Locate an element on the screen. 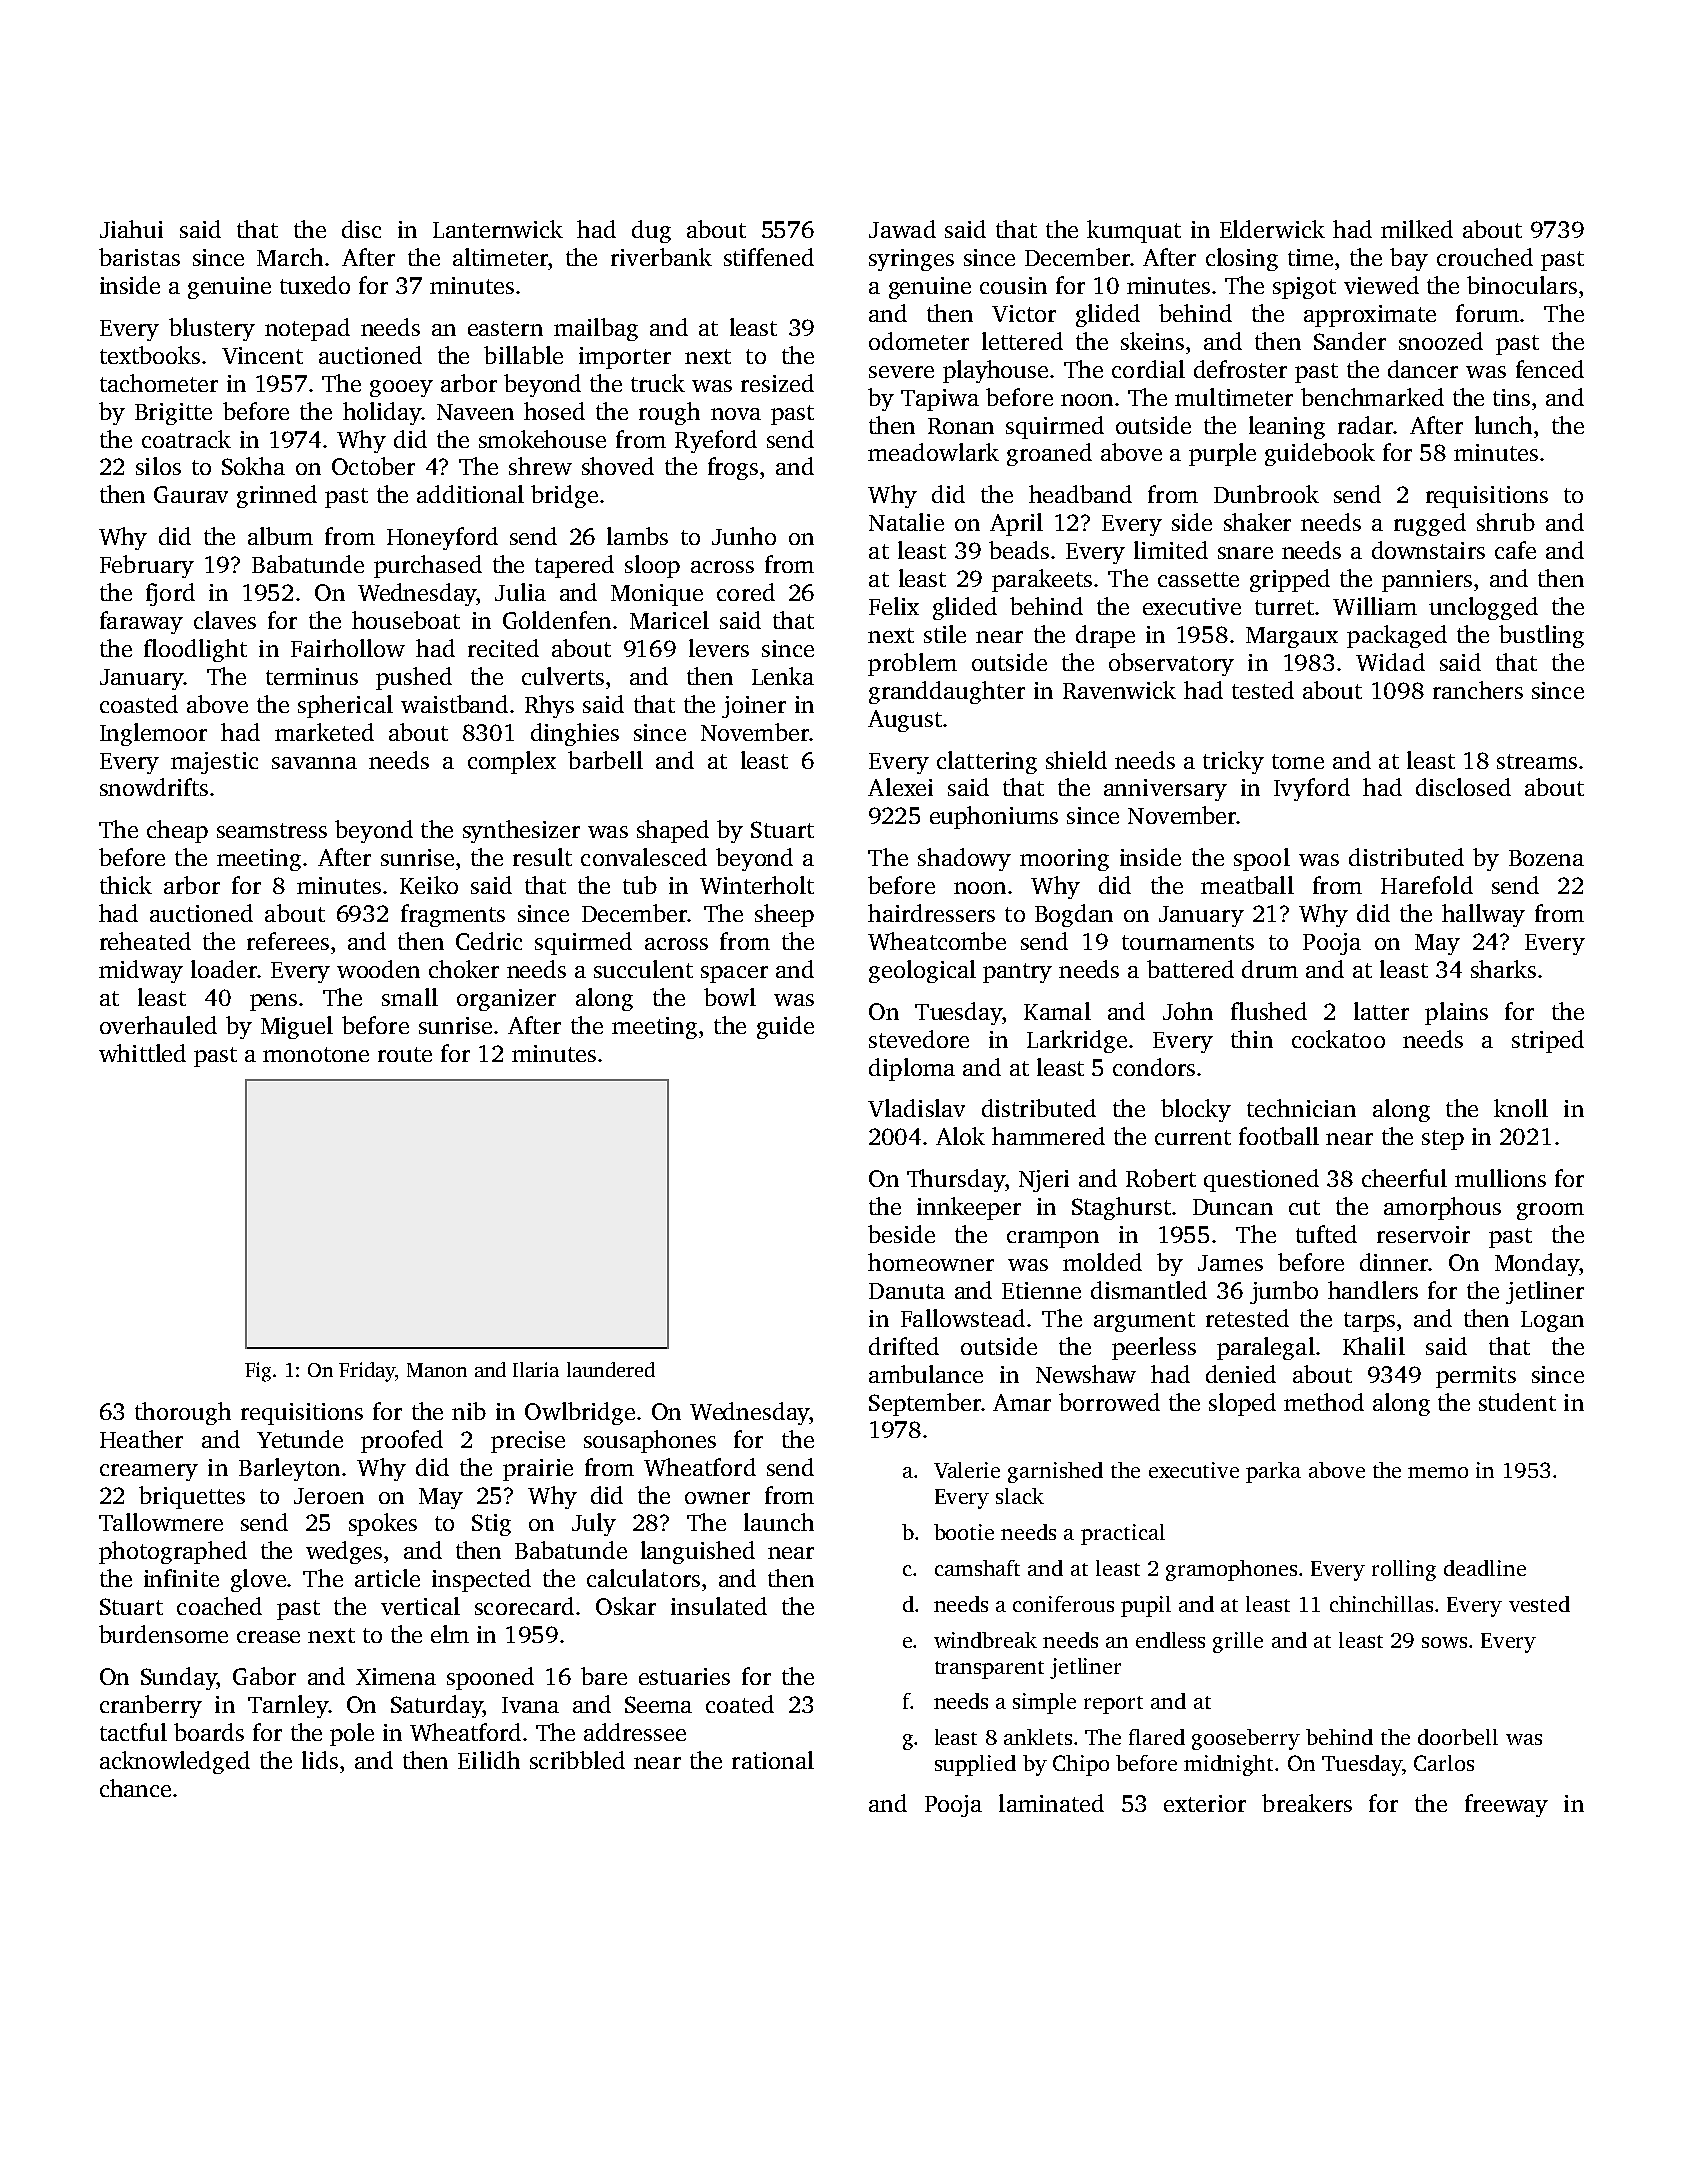 Image resolution: width=1683 pixels, height=2178 pixels. whittled is located at coordinates (142, 1053).
